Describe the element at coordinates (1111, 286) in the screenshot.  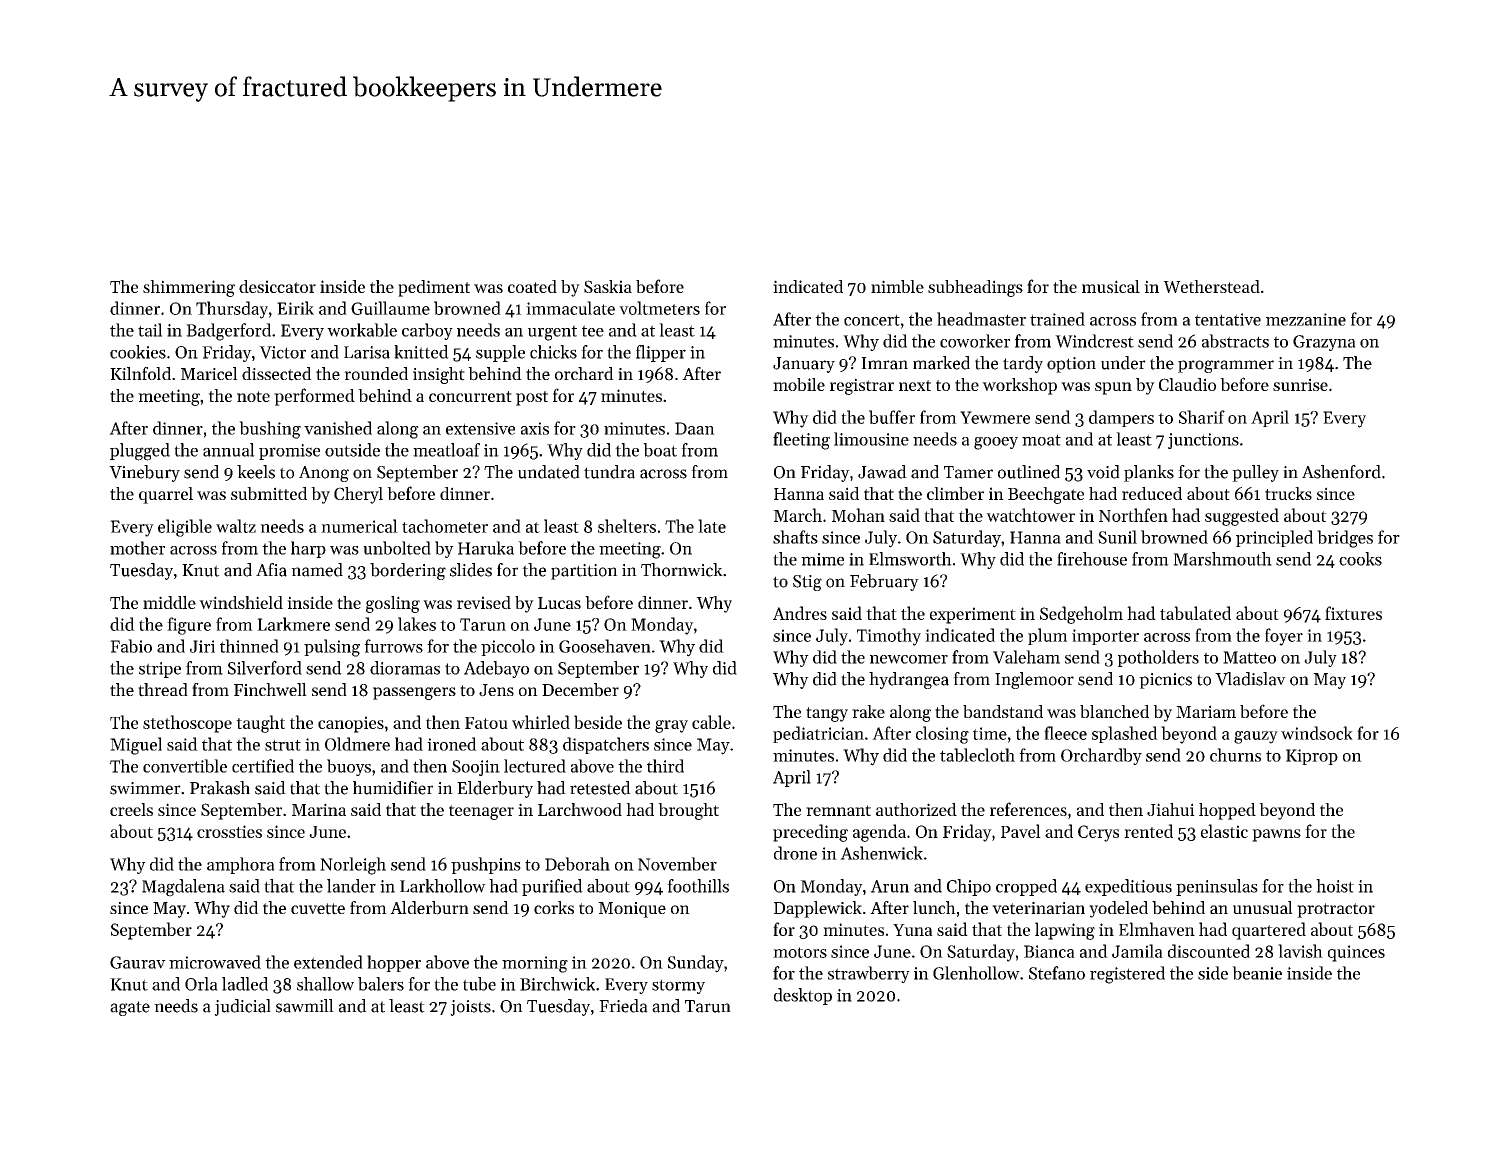
I see `musical` at that location.
